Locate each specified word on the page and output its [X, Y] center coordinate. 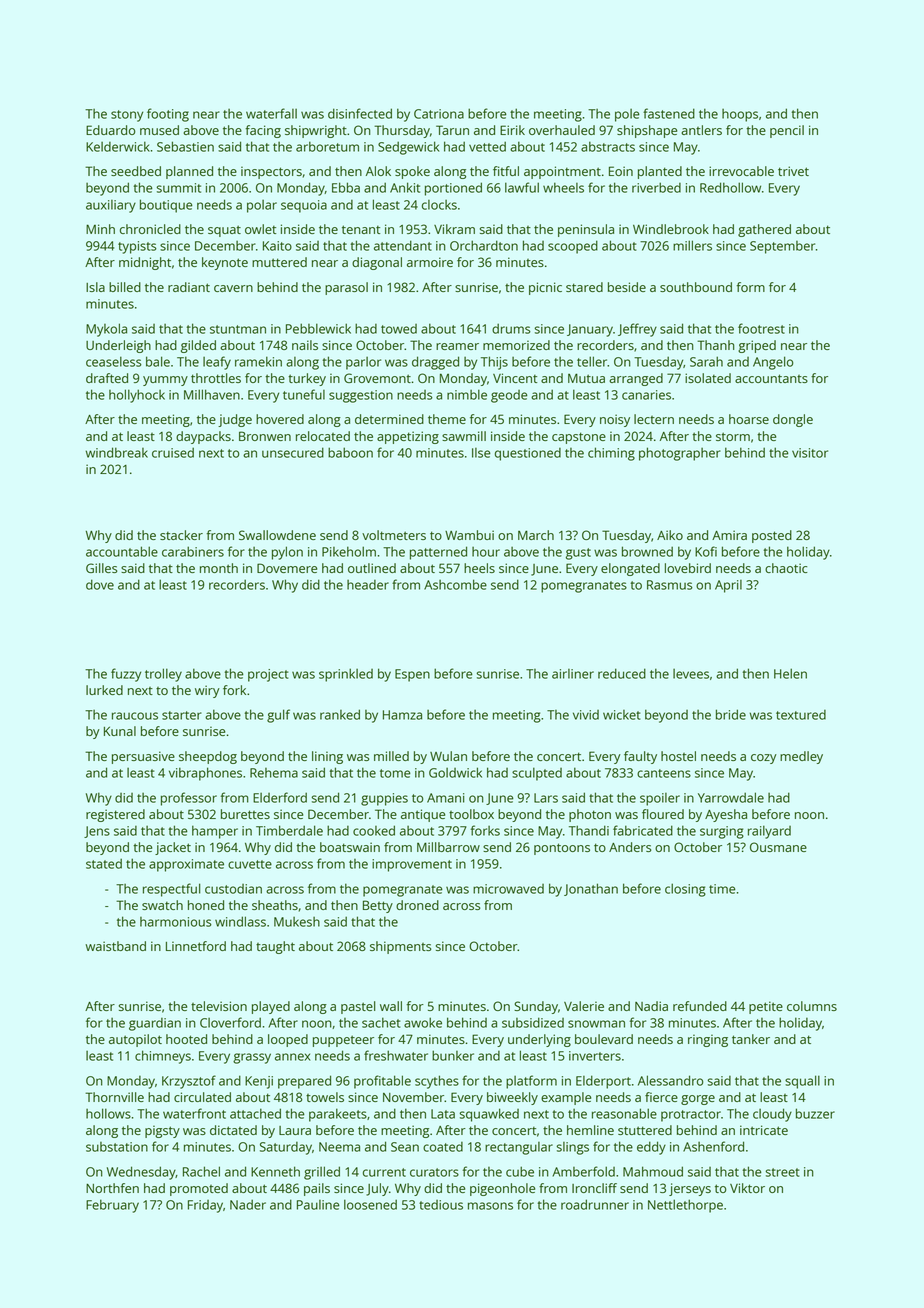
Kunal [120, 731]
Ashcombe [455, 584]
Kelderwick [118, 146]
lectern [654, 419]
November [414, 1097]
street [783, 1172]
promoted [199, 1189]
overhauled [562, 130]
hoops [740, 115]
